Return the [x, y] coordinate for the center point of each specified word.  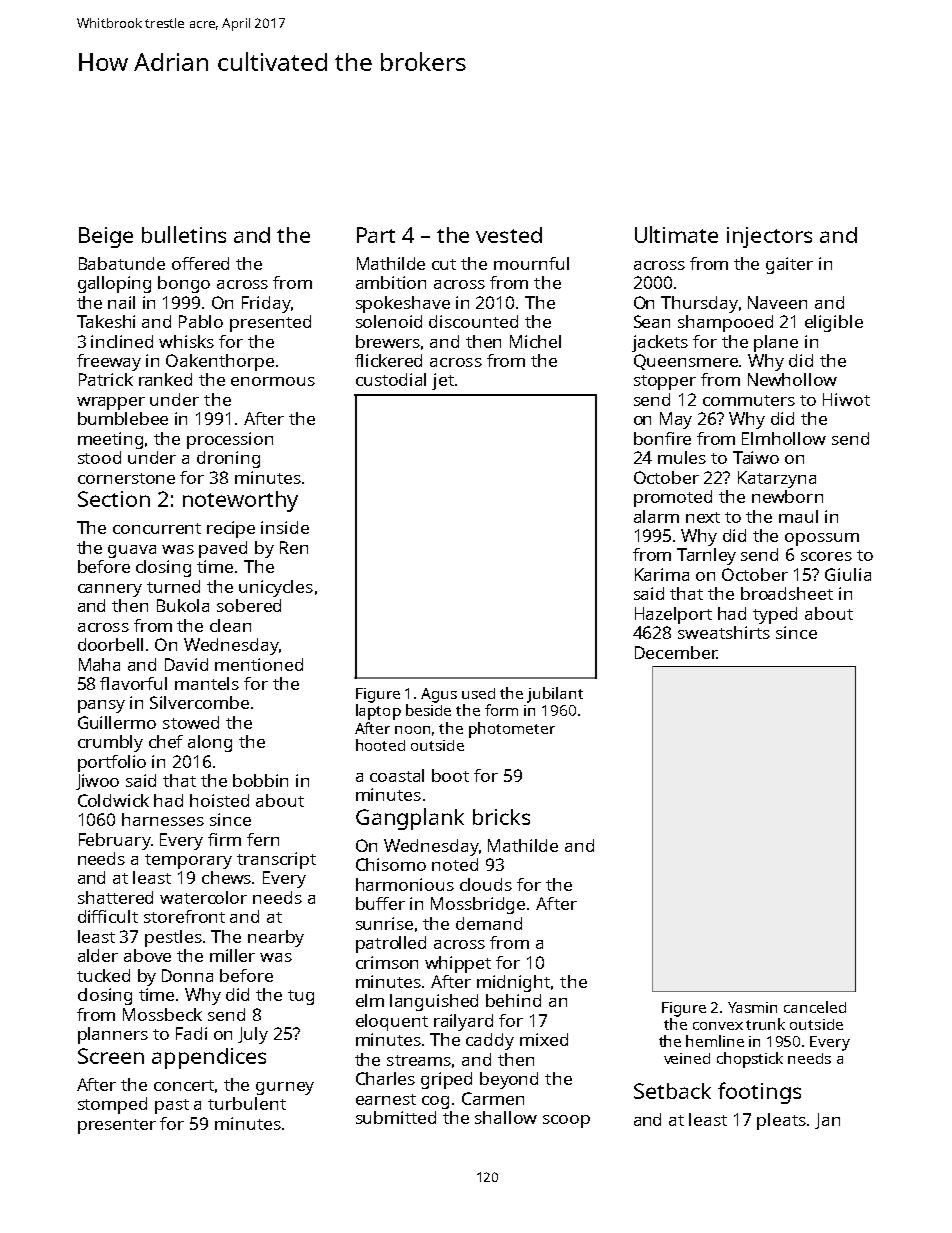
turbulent [247, 1103]
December [676, 652]
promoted [673, 498]
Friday [266, 304]
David [186, 664]
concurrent [157, 528]
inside [285, 527]
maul [798, 516]
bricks [501, 817]
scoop [566, 1121]
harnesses [163, 819]
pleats [781, 1121]
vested [509, 235]
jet [443, 381]
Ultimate [676, 234]
